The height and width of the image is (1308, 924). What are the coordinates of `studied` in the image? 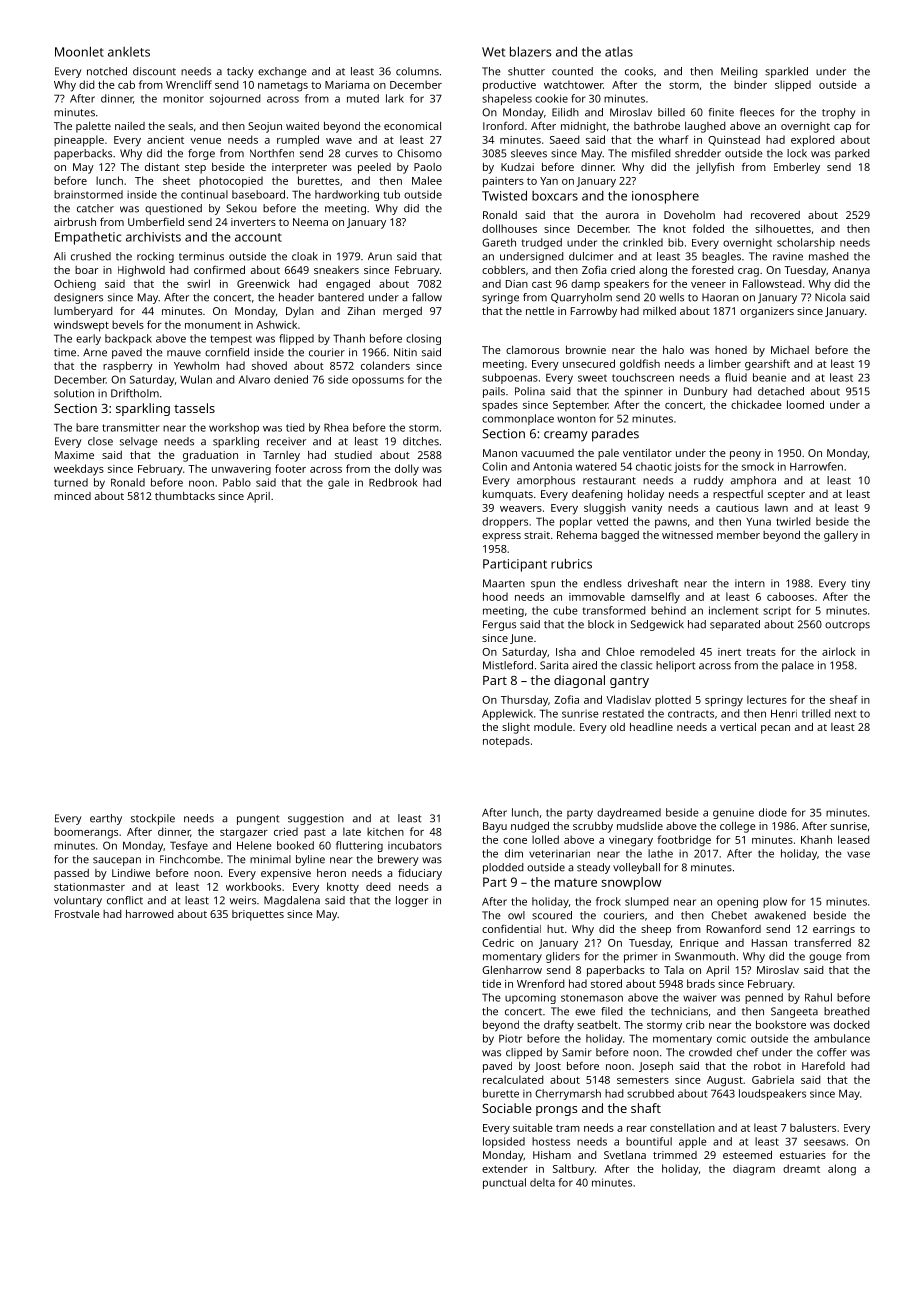 It's located at (353, 455).
